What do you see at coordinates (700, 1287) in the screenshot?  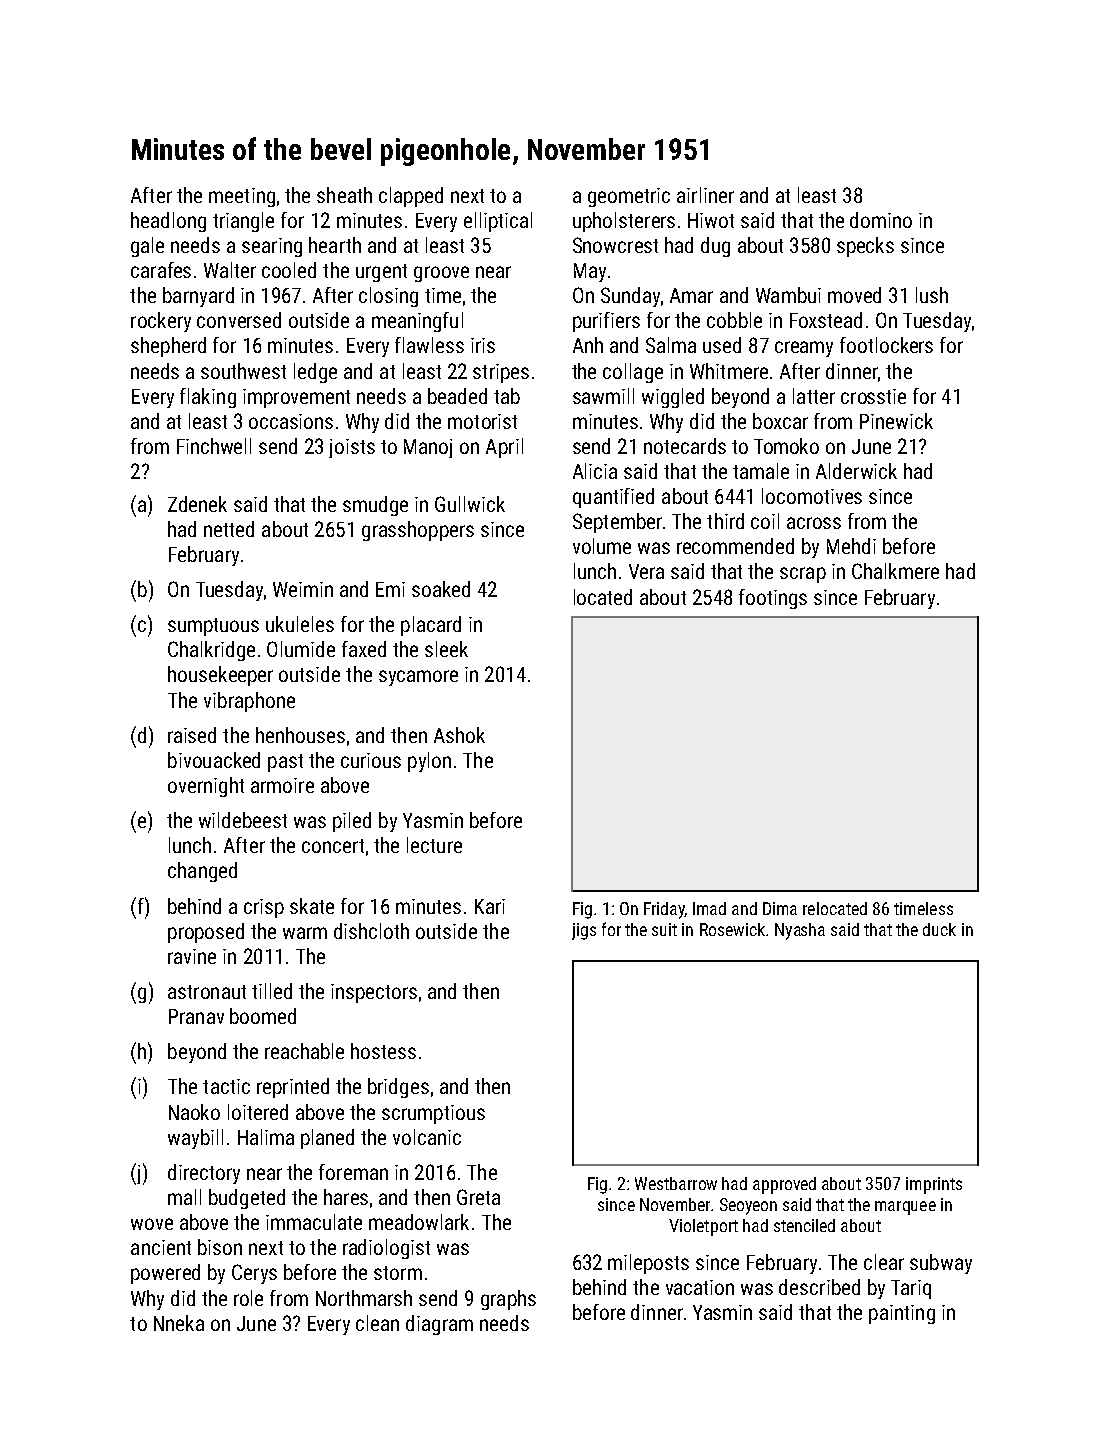 I see `vacation` at bounding box center [700, 1287].
